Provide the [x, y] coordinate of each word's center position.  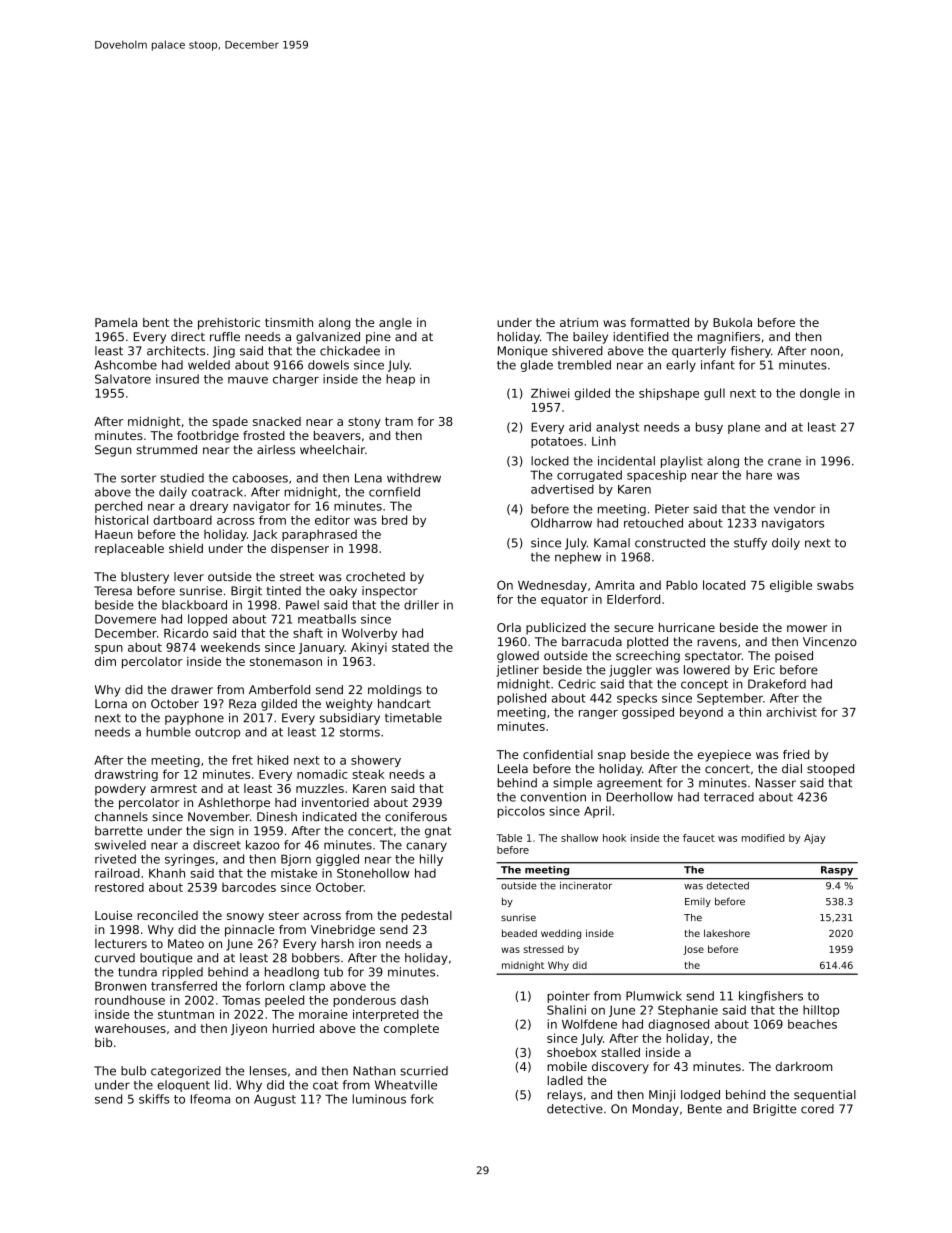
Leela [513, 769]
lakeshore [727, 933]
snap [612, 757]
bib [103, 1042]
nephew [578, 558]
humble [168, 732]
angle [395, 324]
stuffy [750, 544]
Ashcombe [125, 365]
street [297, 577]
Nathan [374, 1071]
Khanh [167, 873]
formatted [659, 322]
